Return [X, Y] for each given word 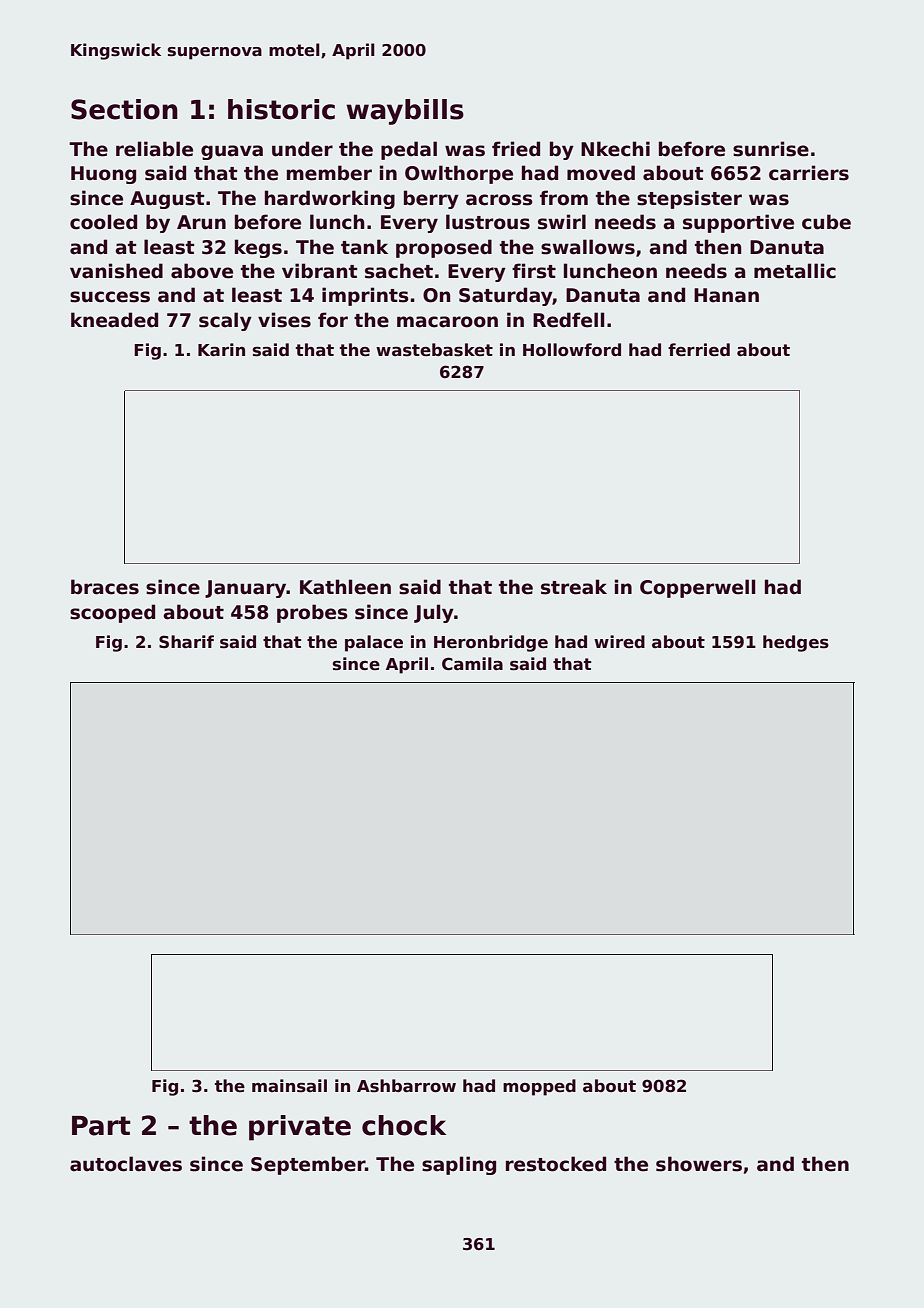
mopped [539, 1087]
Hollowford [572, 350]
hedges [796, 643]
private [300, 1128]
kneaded [114, 320]
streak [574, 587]
